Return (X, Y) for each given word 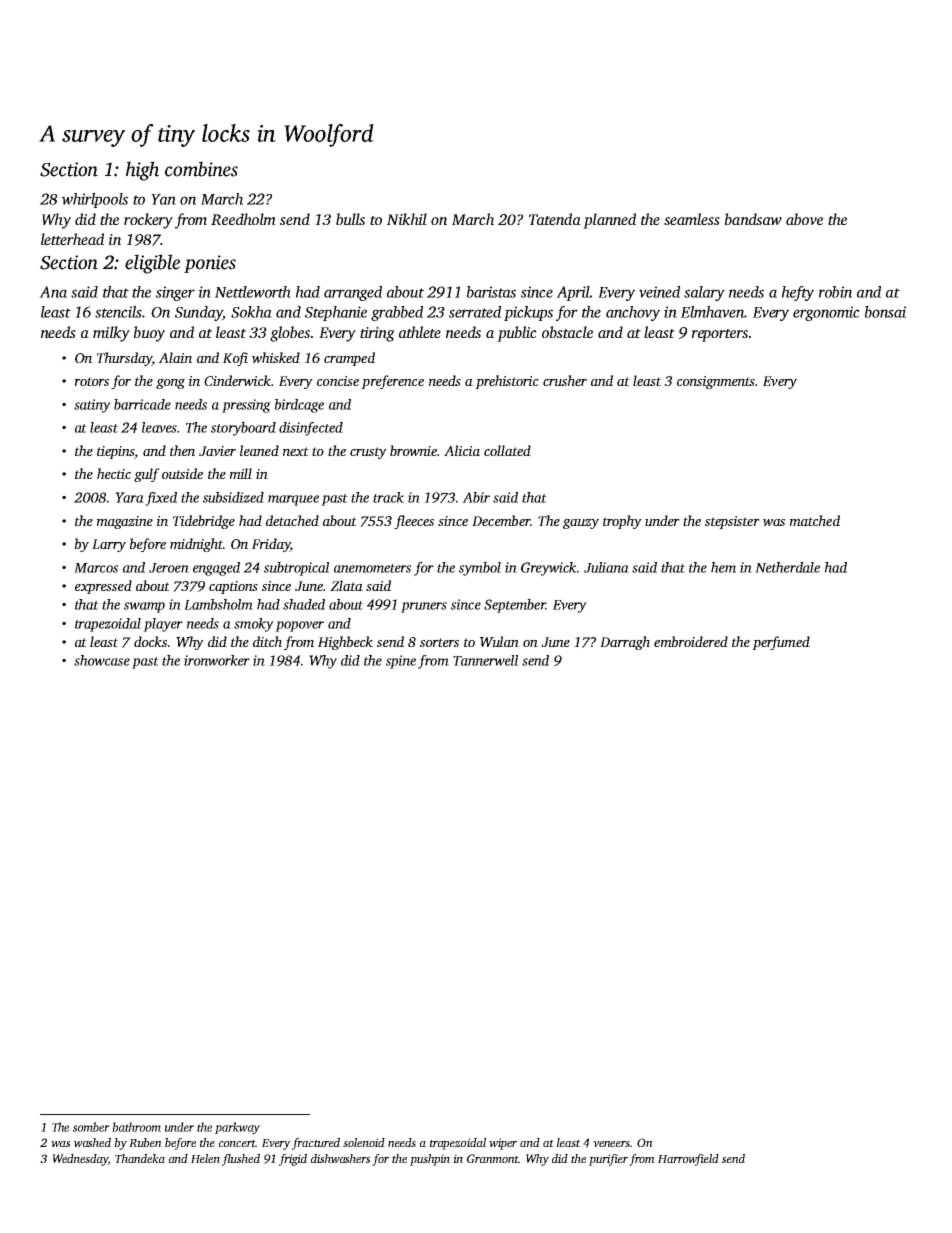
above (804, 219)
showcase (102, 660)
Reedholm (243, 219)
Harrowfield (688, 1160)
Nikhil (407, 219)
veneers (611, 1144)
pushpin (430, 1160)
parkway (237, 1128)
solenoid (364, 1142)
